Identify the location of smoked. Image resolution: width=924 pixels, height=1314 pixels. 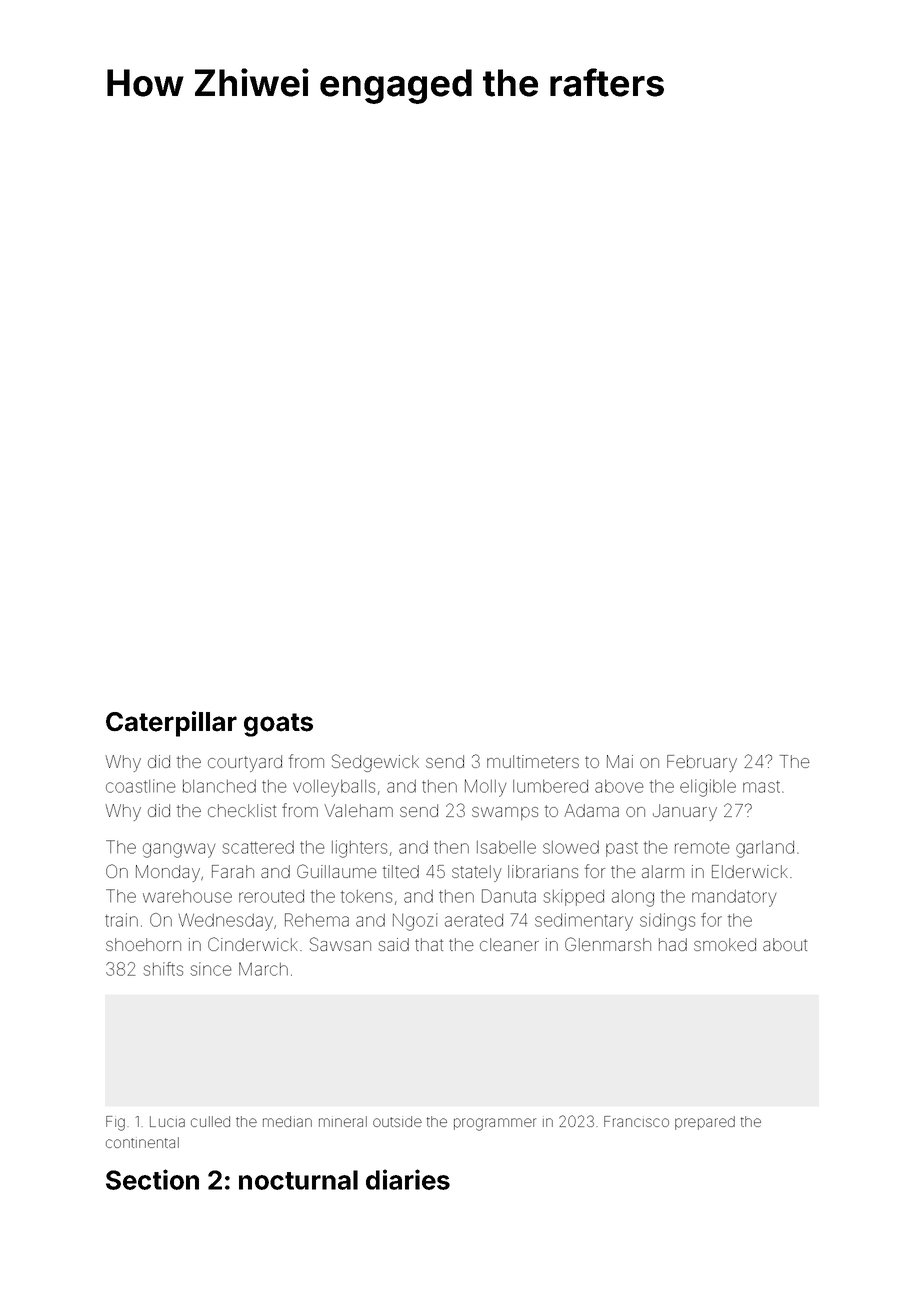
(725, 944).
